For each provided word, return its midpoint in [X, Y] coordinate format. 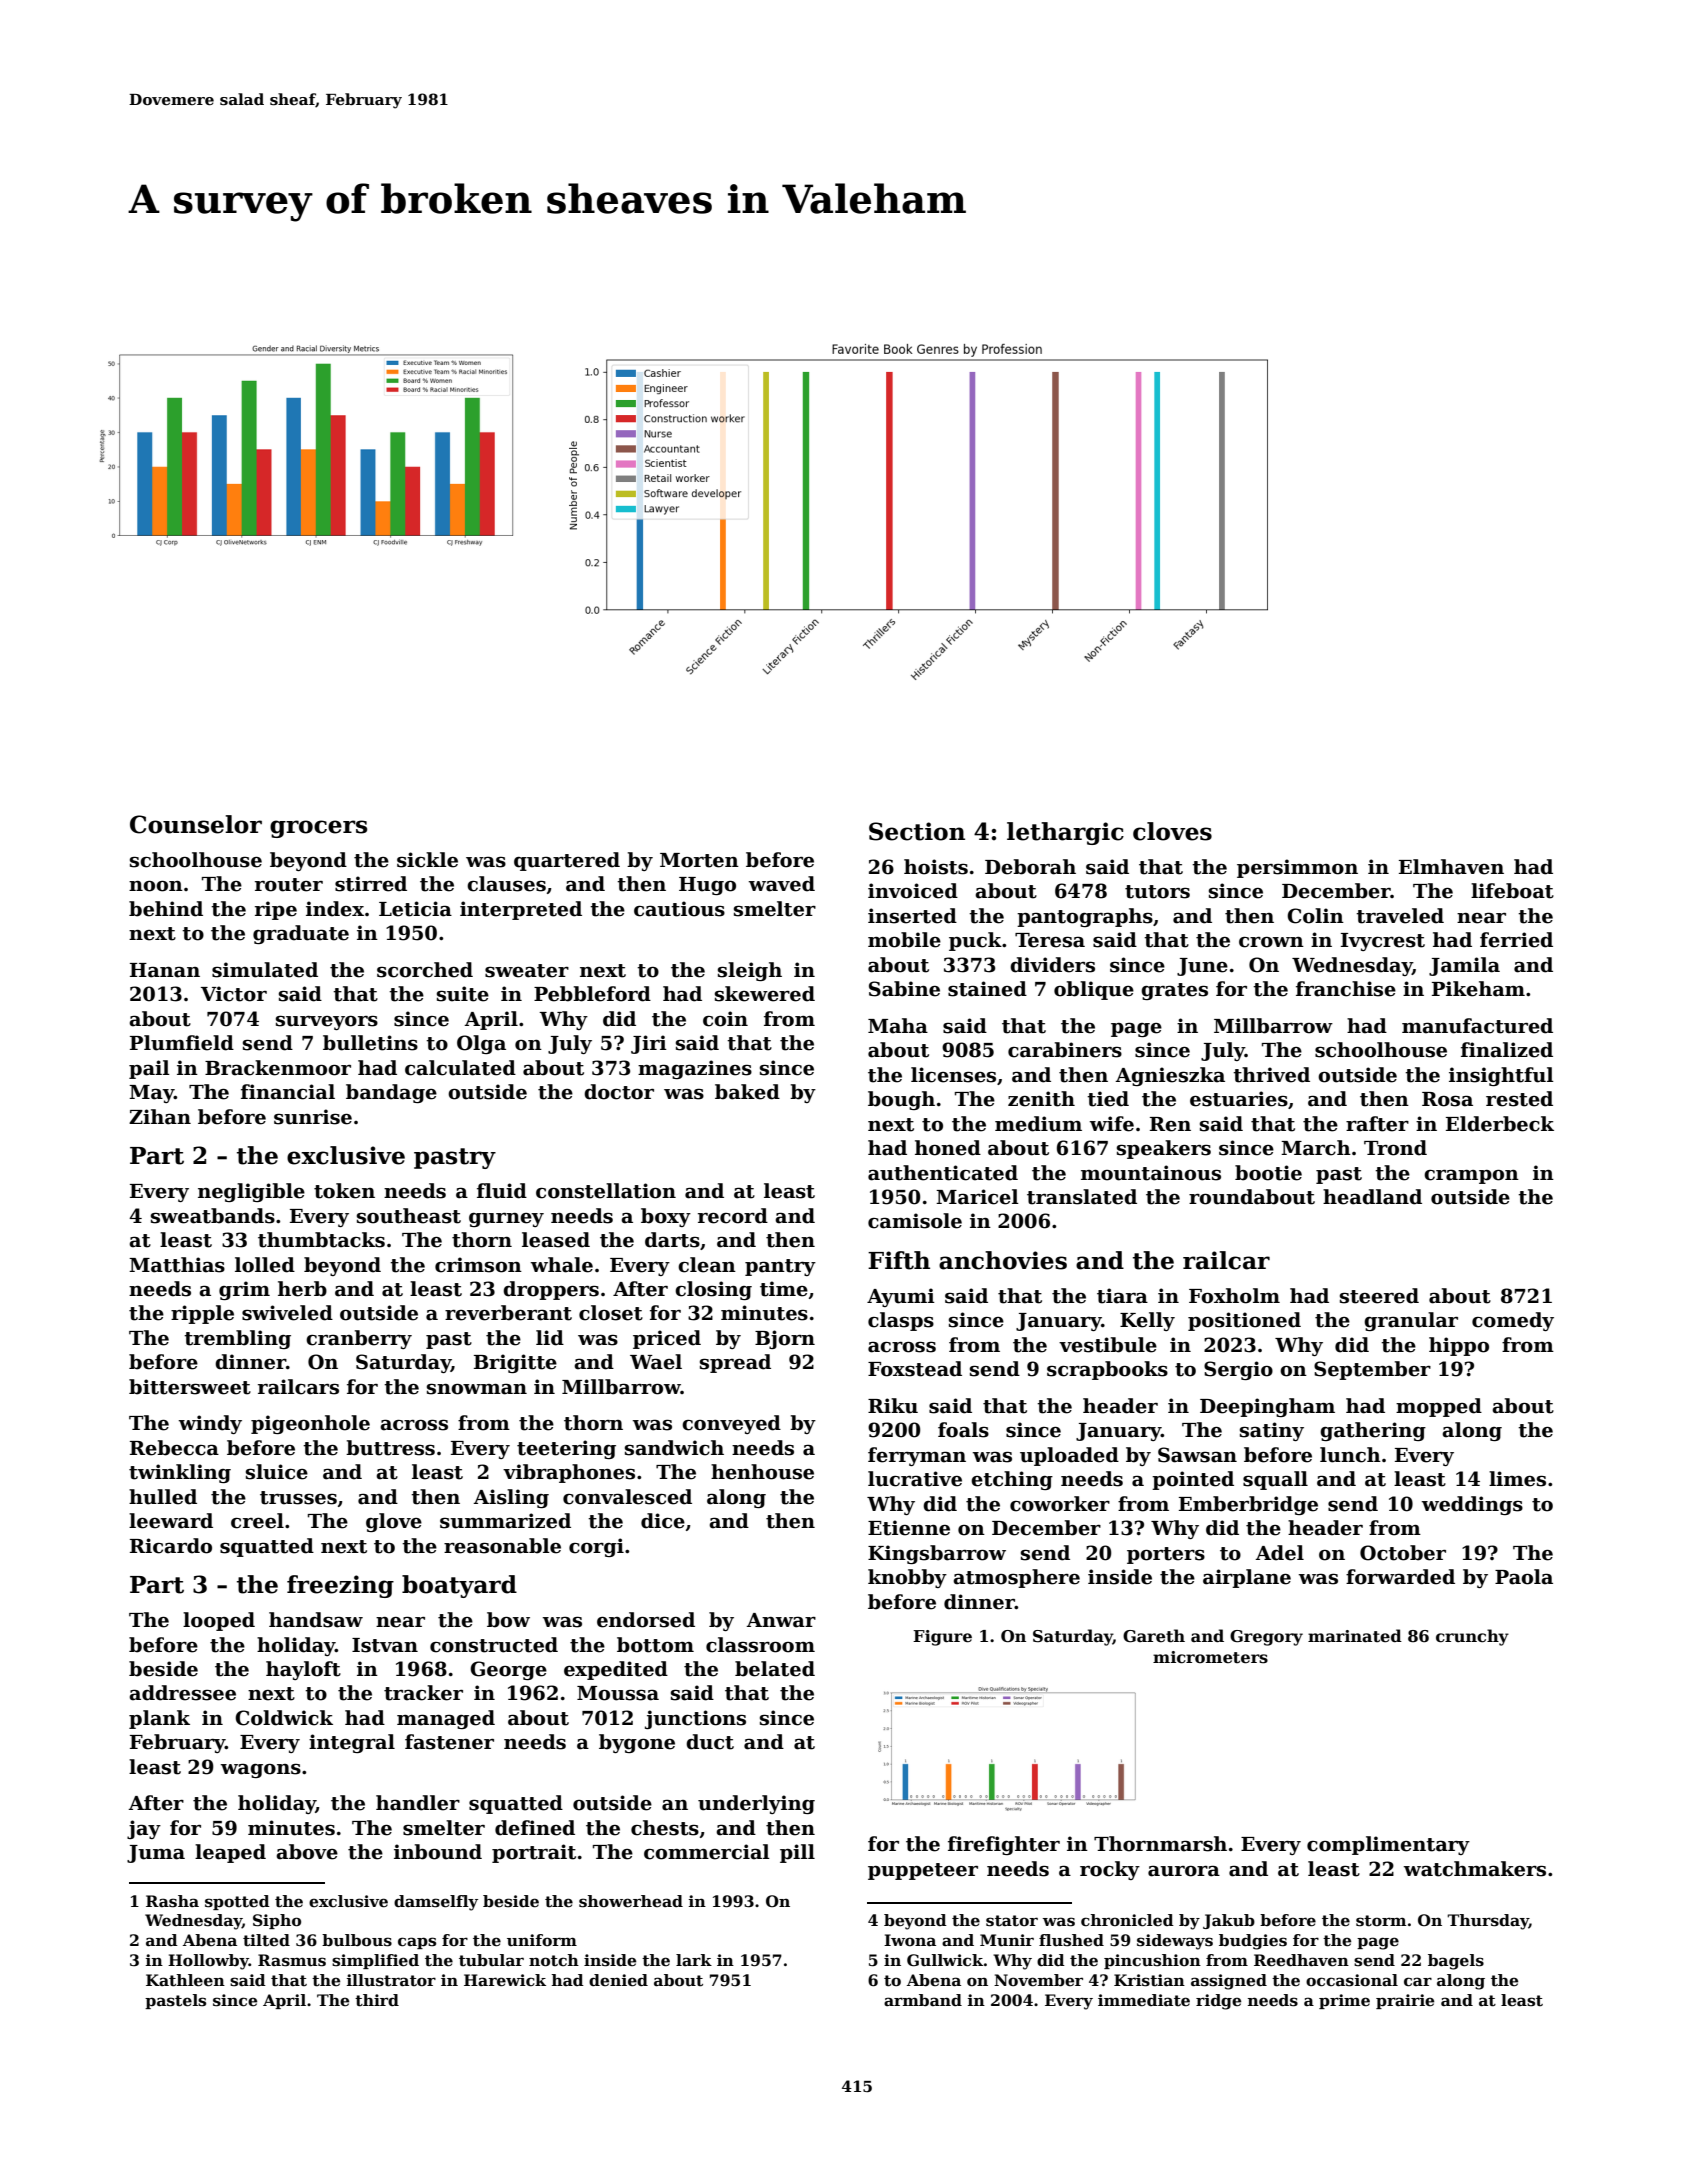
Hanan [165, 970]
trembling [237, 1339]
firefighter [1004, 1845]
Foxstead [915, 1369]
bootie [1268, 1173]
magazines [695, 1069]
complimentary [1388, 1845]
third [377, 2000]
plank [159, 1719]
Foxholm [1234, 1296]
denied [618, 1980]
